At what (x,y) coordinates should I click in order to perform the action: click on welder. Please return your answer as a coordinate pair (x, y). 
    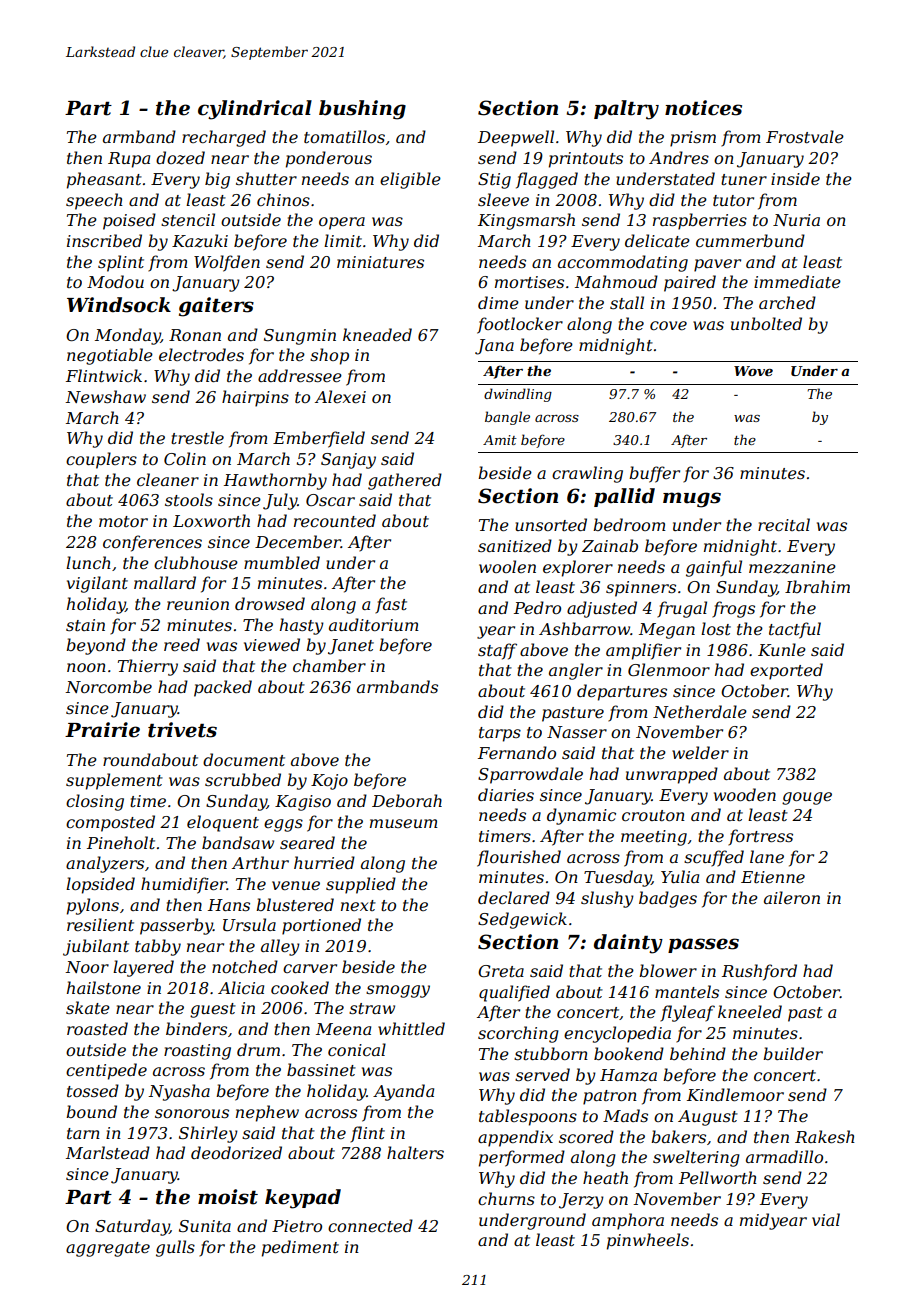
    Looking at the image, I should click on (700, 752).
